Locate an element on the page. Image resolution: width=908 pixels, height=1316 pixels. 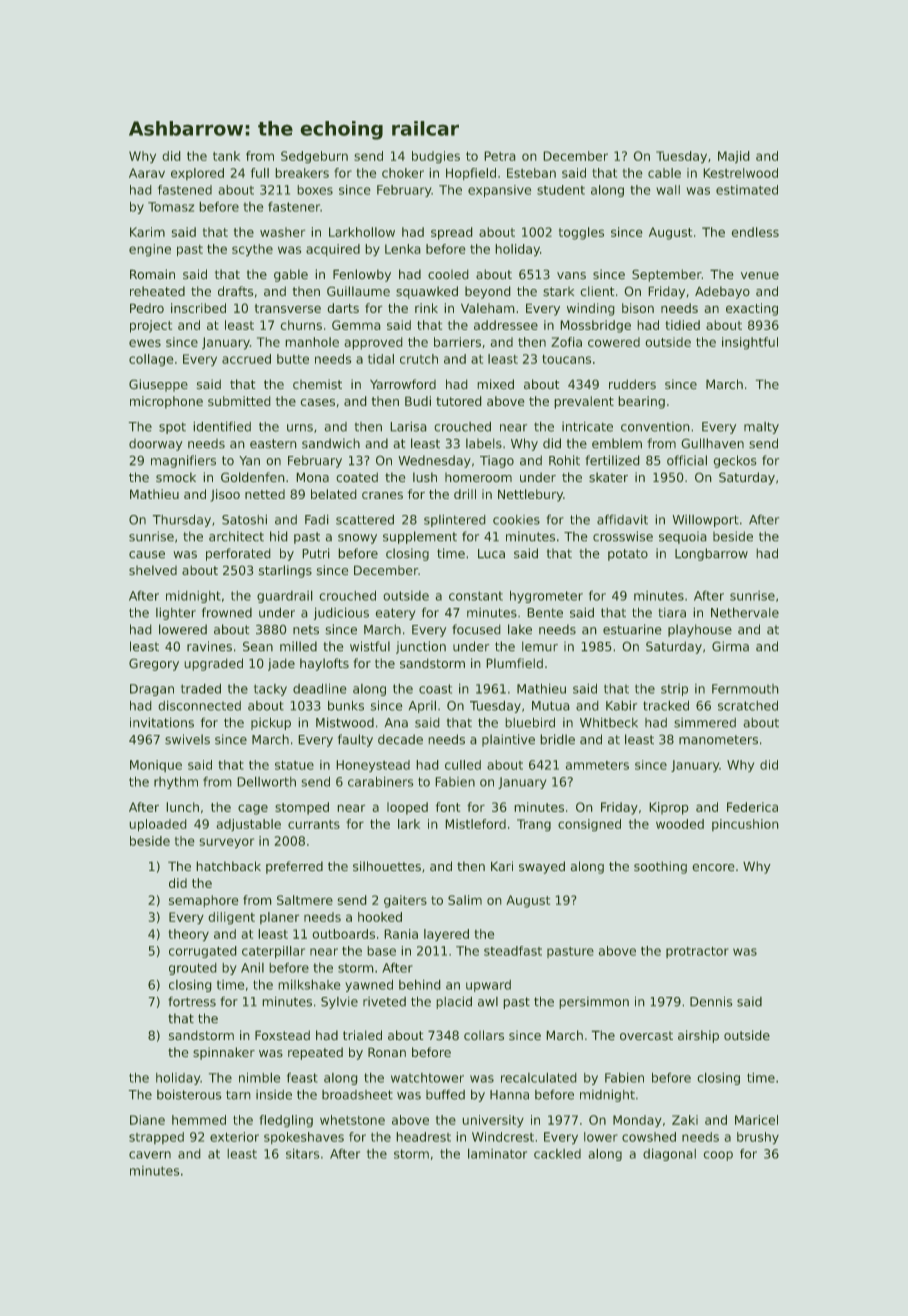
disconnected is located at coordinates (200, 706).
